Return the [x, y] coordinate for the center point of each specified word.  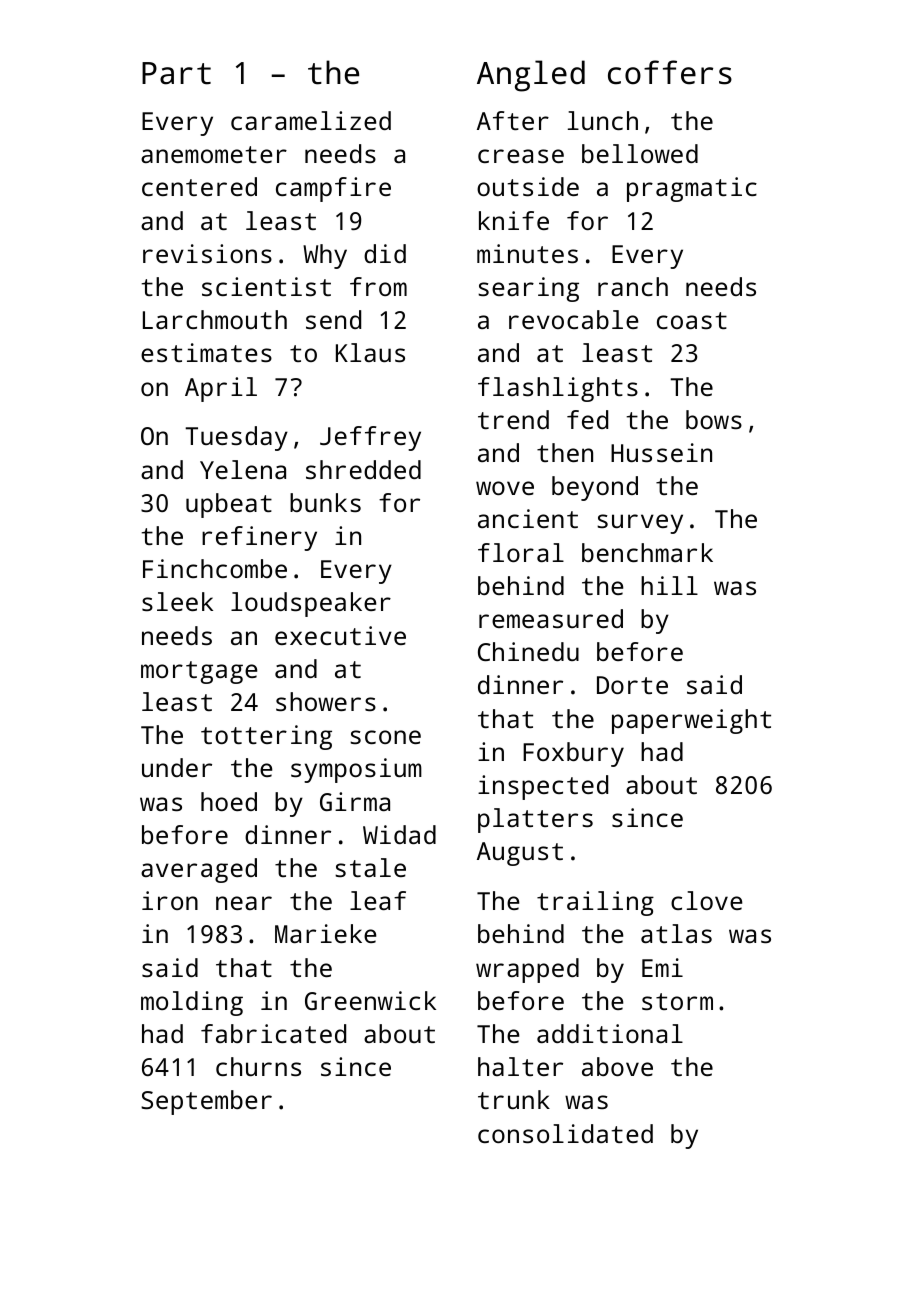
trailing [595, 903]
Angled [531, 76]
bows [714, 419]
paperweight [691, 721]
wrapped [527, 970]
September [206, 1102]
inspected [543, 787]
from [378, 286]
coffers [670, 72]
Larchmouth [215, 319]
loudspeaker [311, 604]
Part [176, 73]
